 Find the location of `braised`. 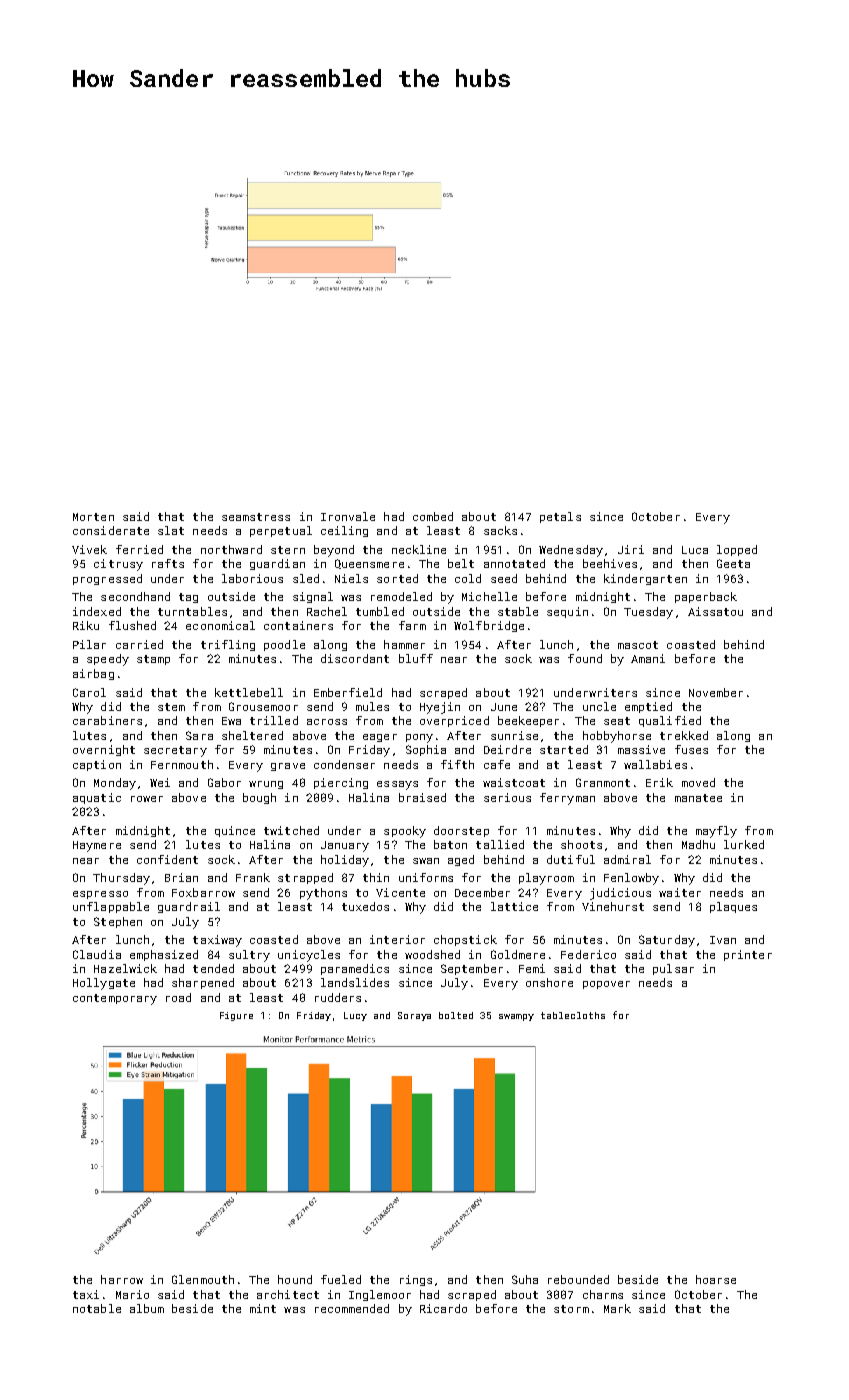

braised is located at coordinates (422, 797).
